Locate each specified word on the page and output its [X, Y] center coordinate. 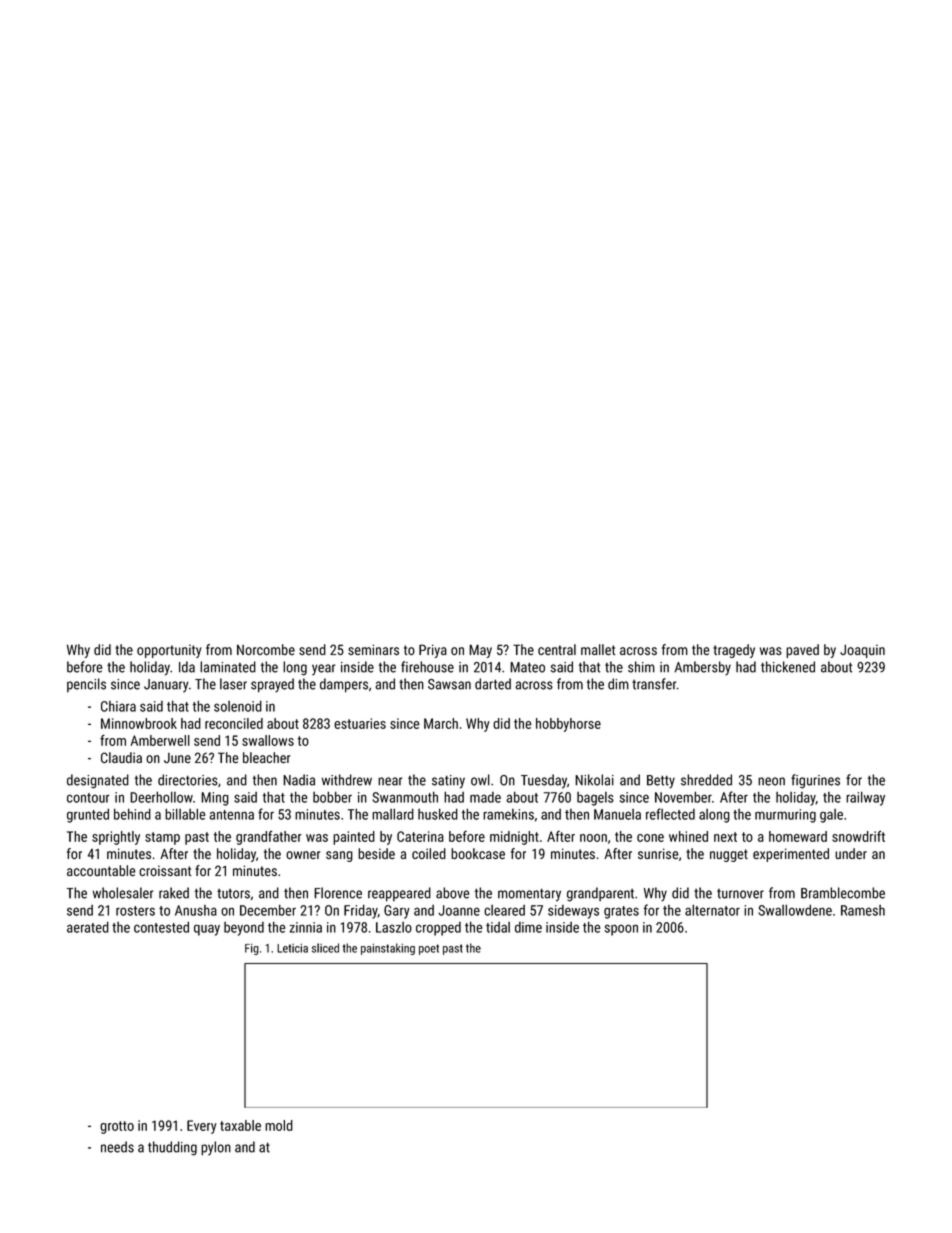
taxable [240, 1125]
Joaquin [862, 651]
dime [528, 927]
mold [279, 1125]
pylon [216, 1148]
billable [185, 814]
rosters [135, 911]
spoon [621, 930]
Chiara [118, 706]
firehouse [427, 667]
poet [429, 949]
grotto [117, 1127]
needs [117, 1147]
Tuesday [544, 781]
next [725, 837]
